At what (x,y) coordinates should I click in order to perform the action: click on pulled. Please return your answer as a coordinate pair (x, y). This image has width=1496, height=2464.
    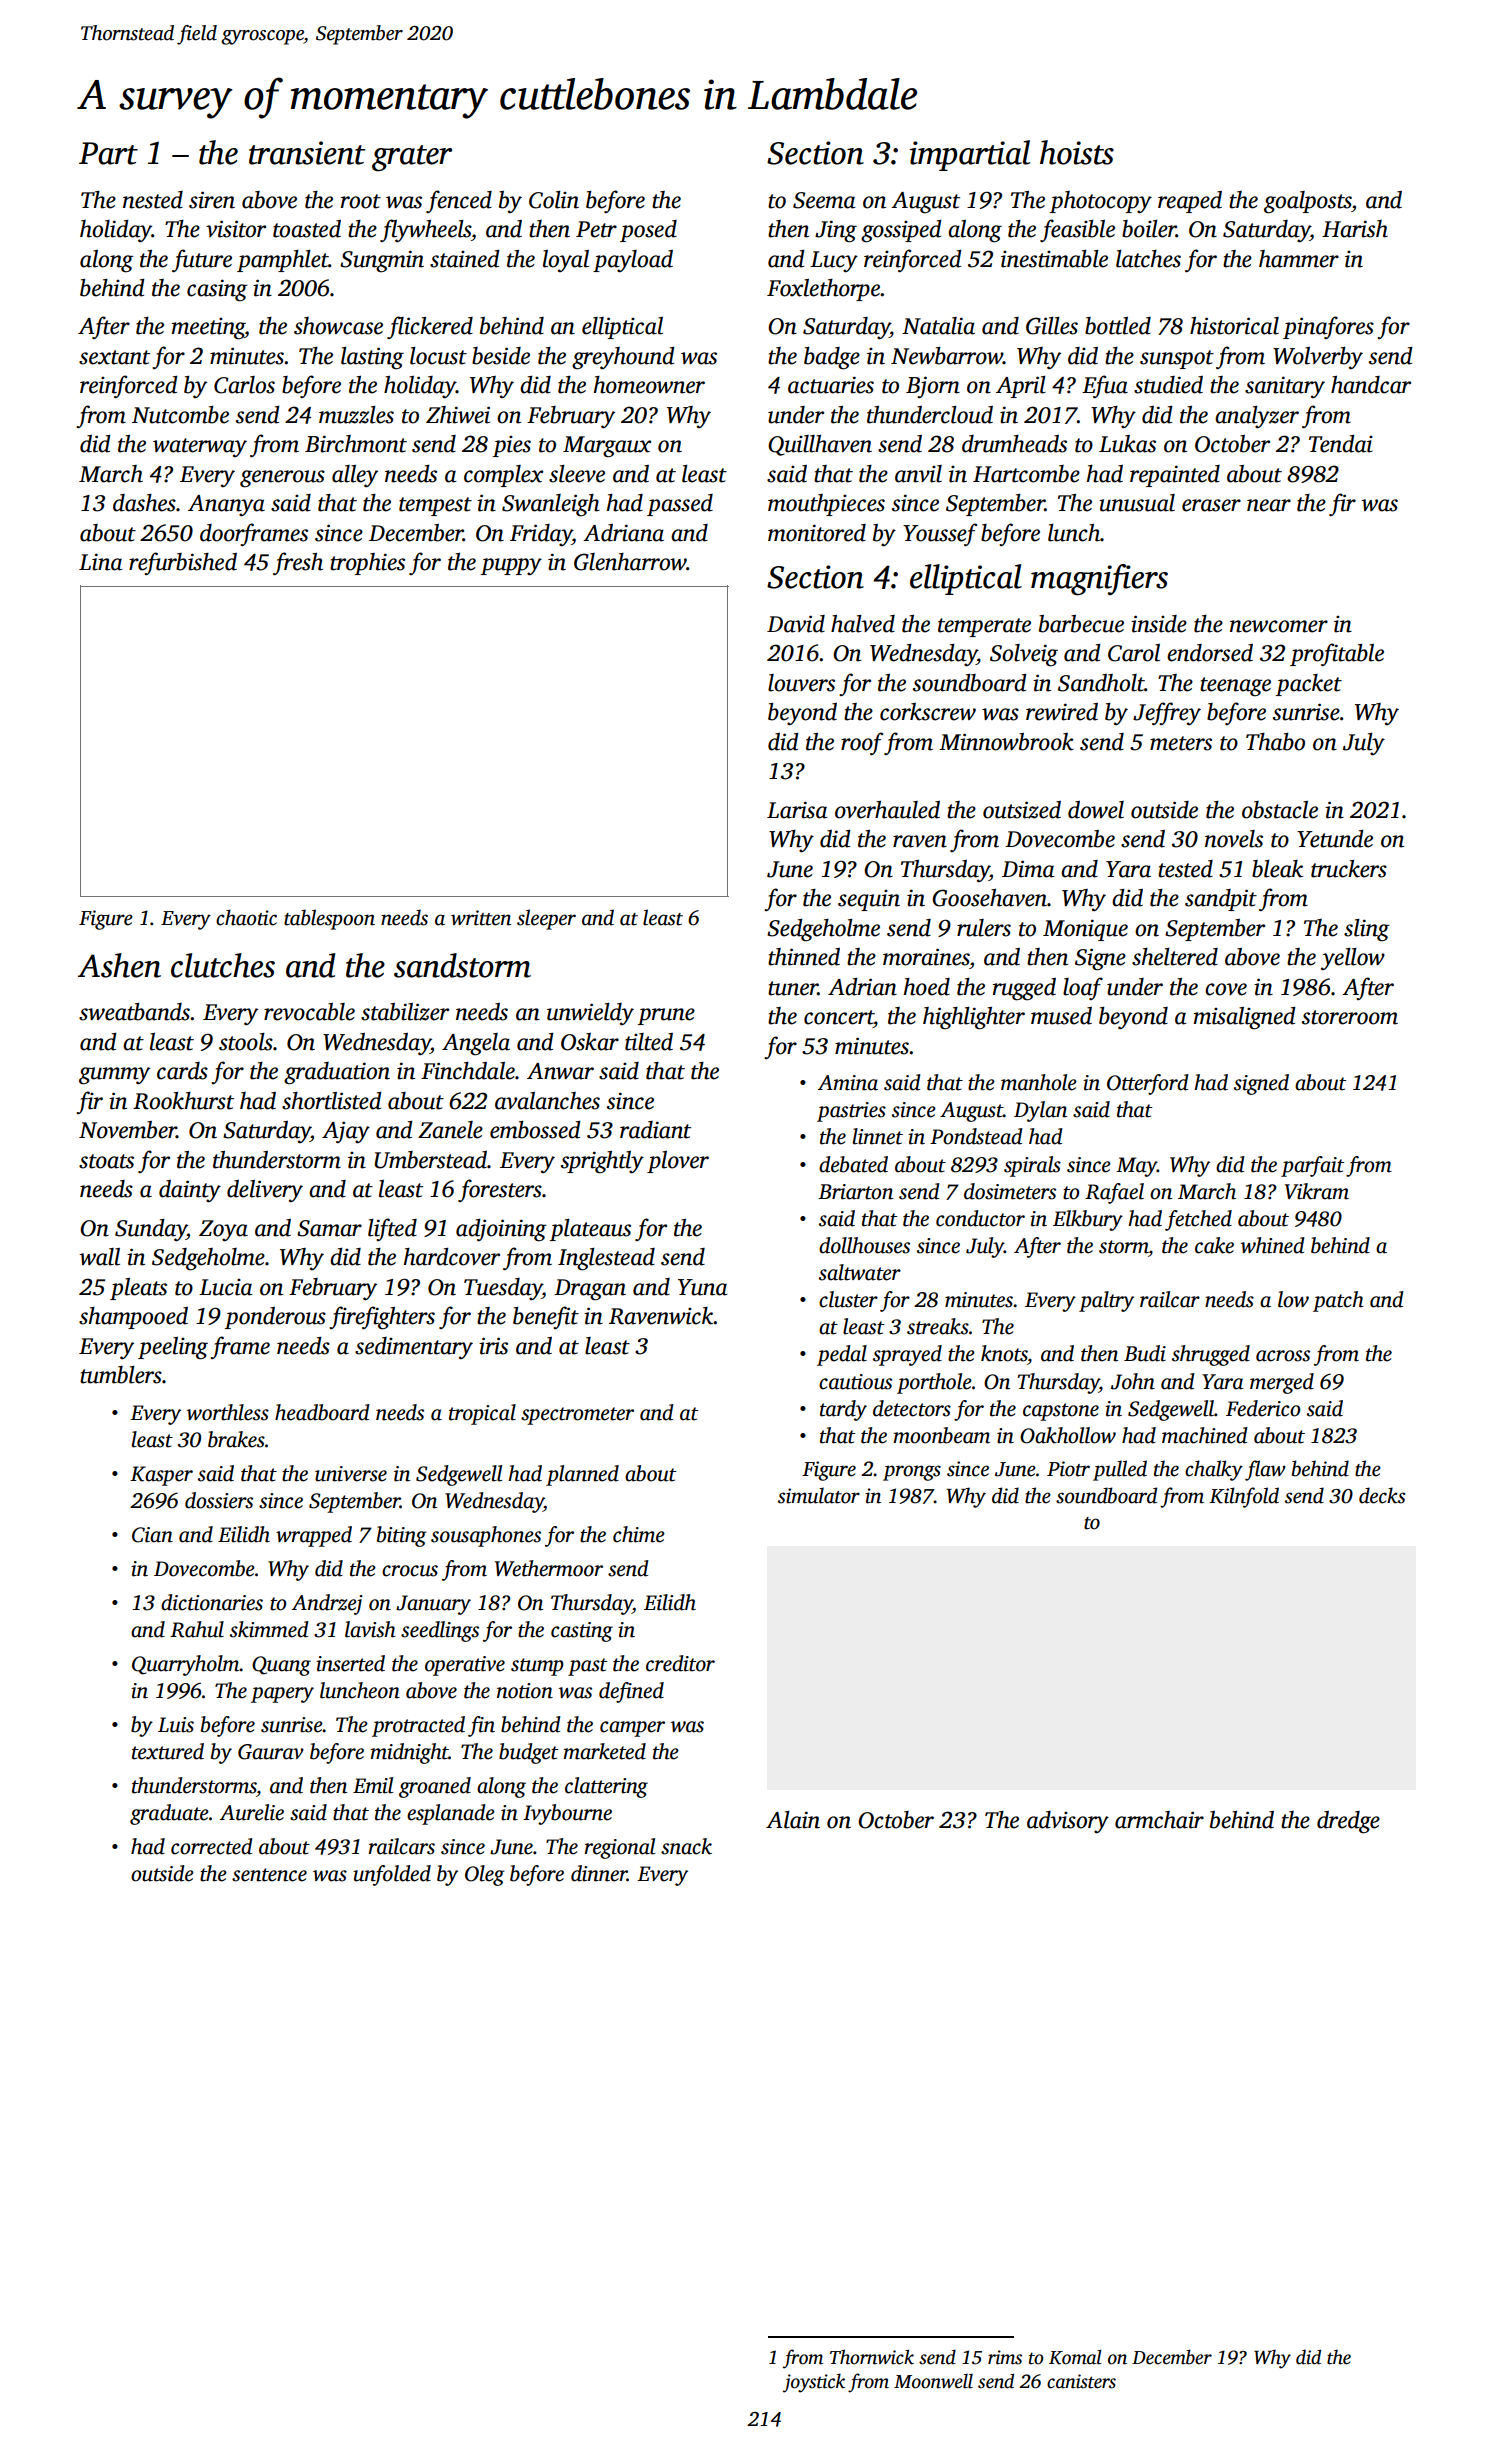
    Looking at the image, I should click on (1120, 1470).
